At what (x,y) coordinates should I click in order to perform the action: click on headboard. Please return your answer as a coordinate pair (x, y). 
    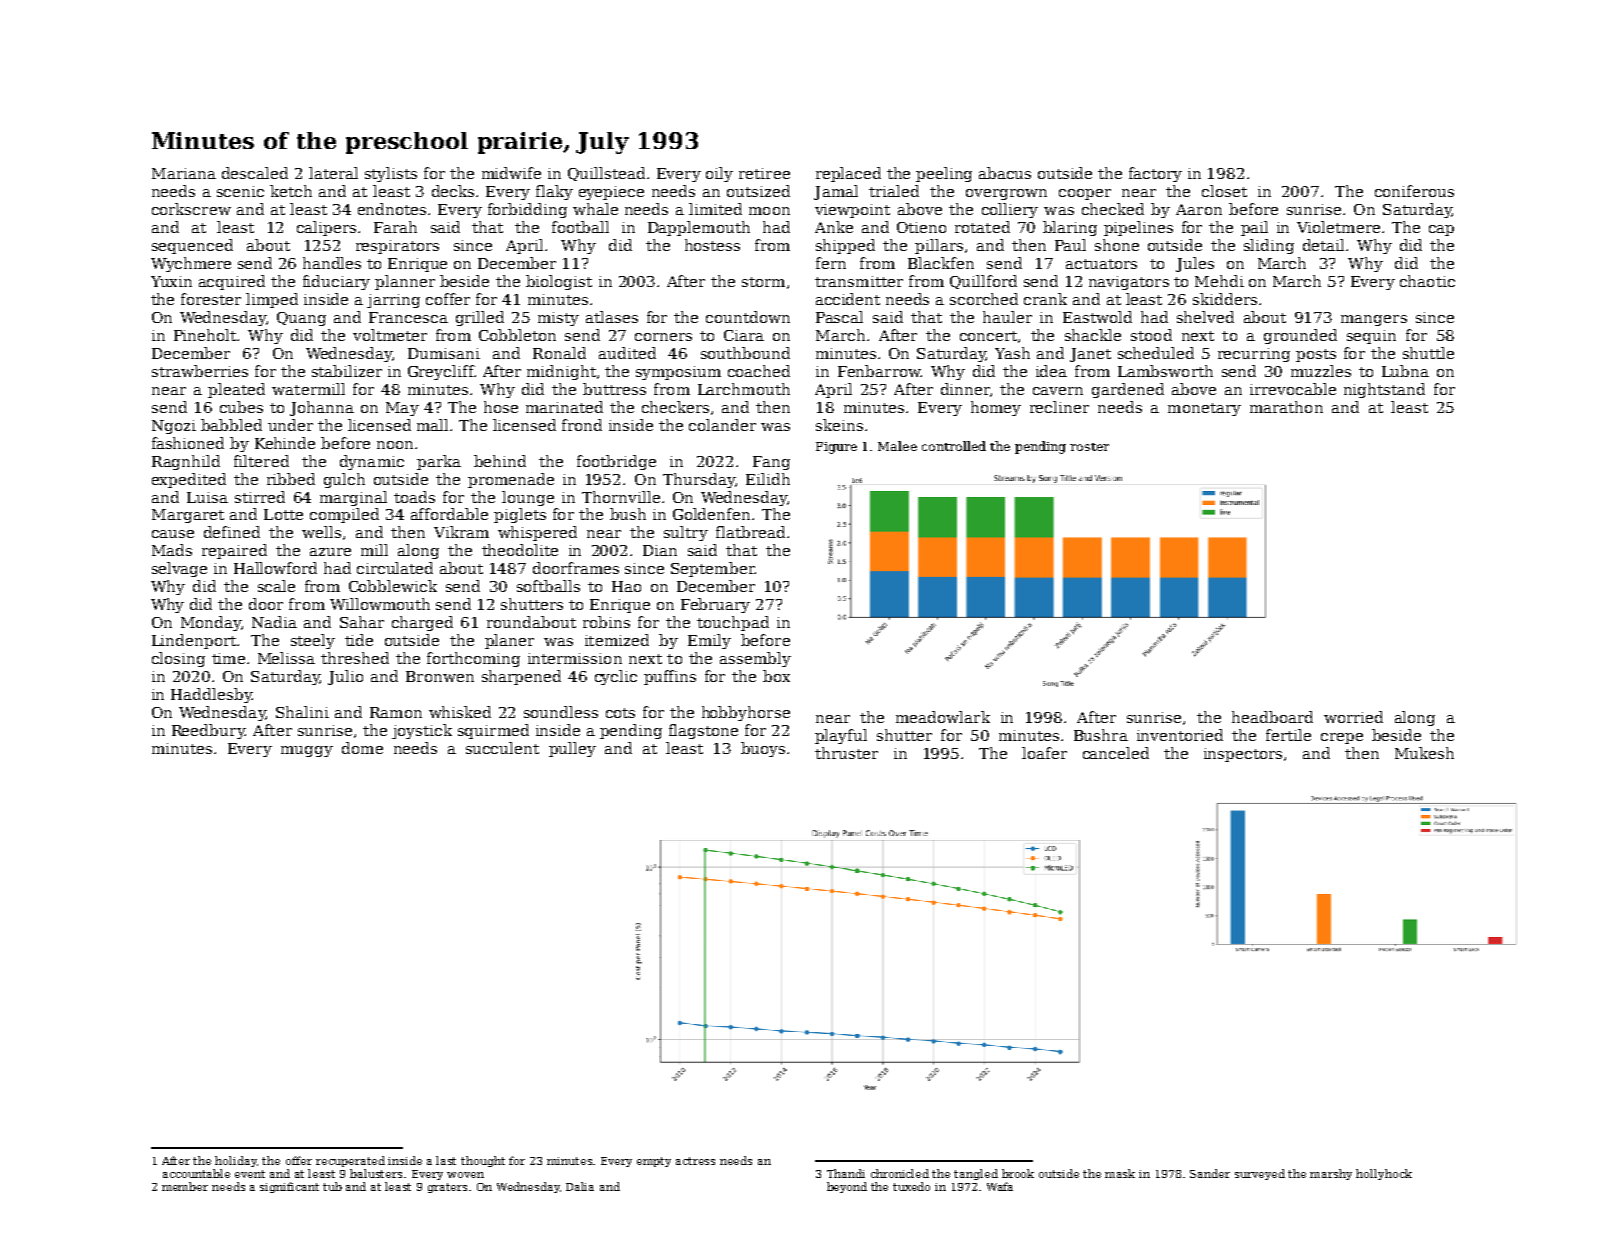
    Looking at the image, I should click on (1272, 717).
